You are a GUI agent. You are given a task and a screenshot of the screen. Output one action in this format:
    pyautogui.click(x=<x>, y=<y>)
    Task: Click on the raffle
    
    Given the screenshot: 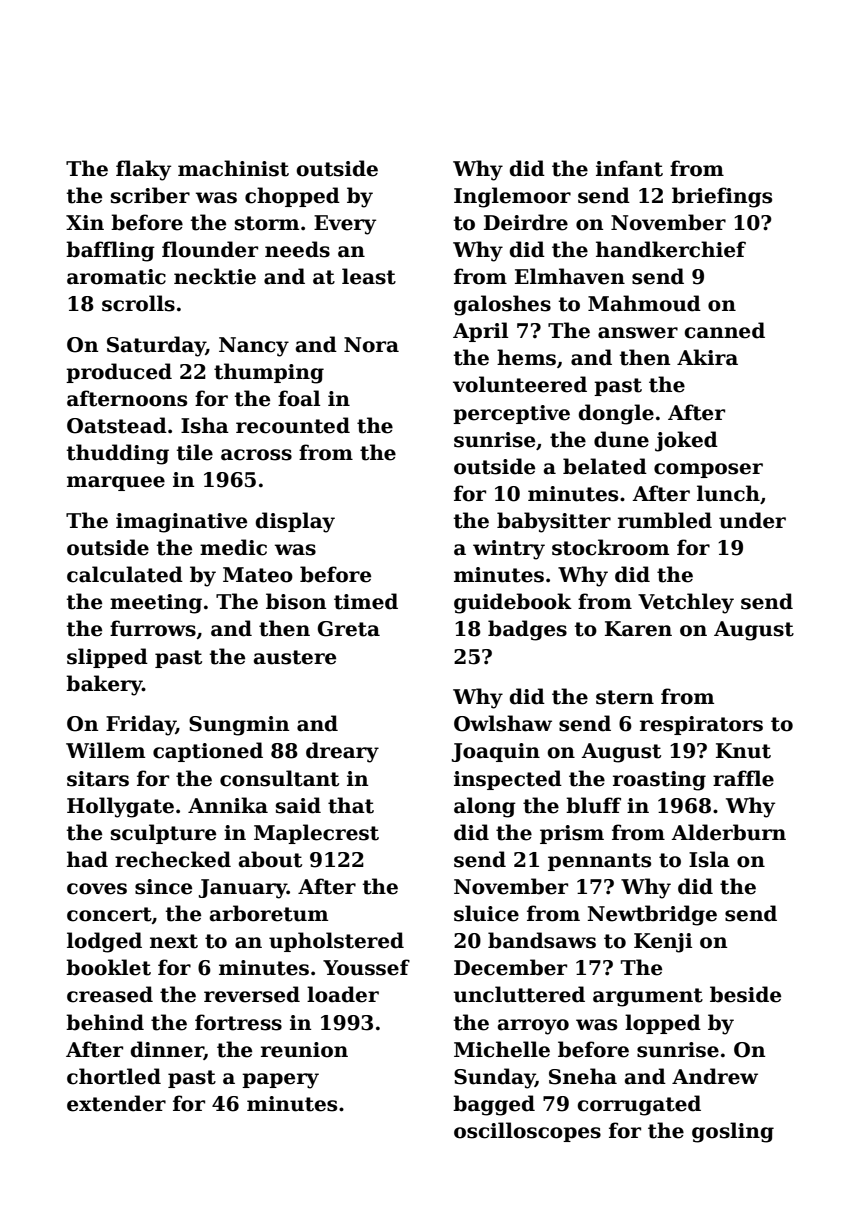 What is the action you would take?
    pyautogui.click(x=743, y=778)
